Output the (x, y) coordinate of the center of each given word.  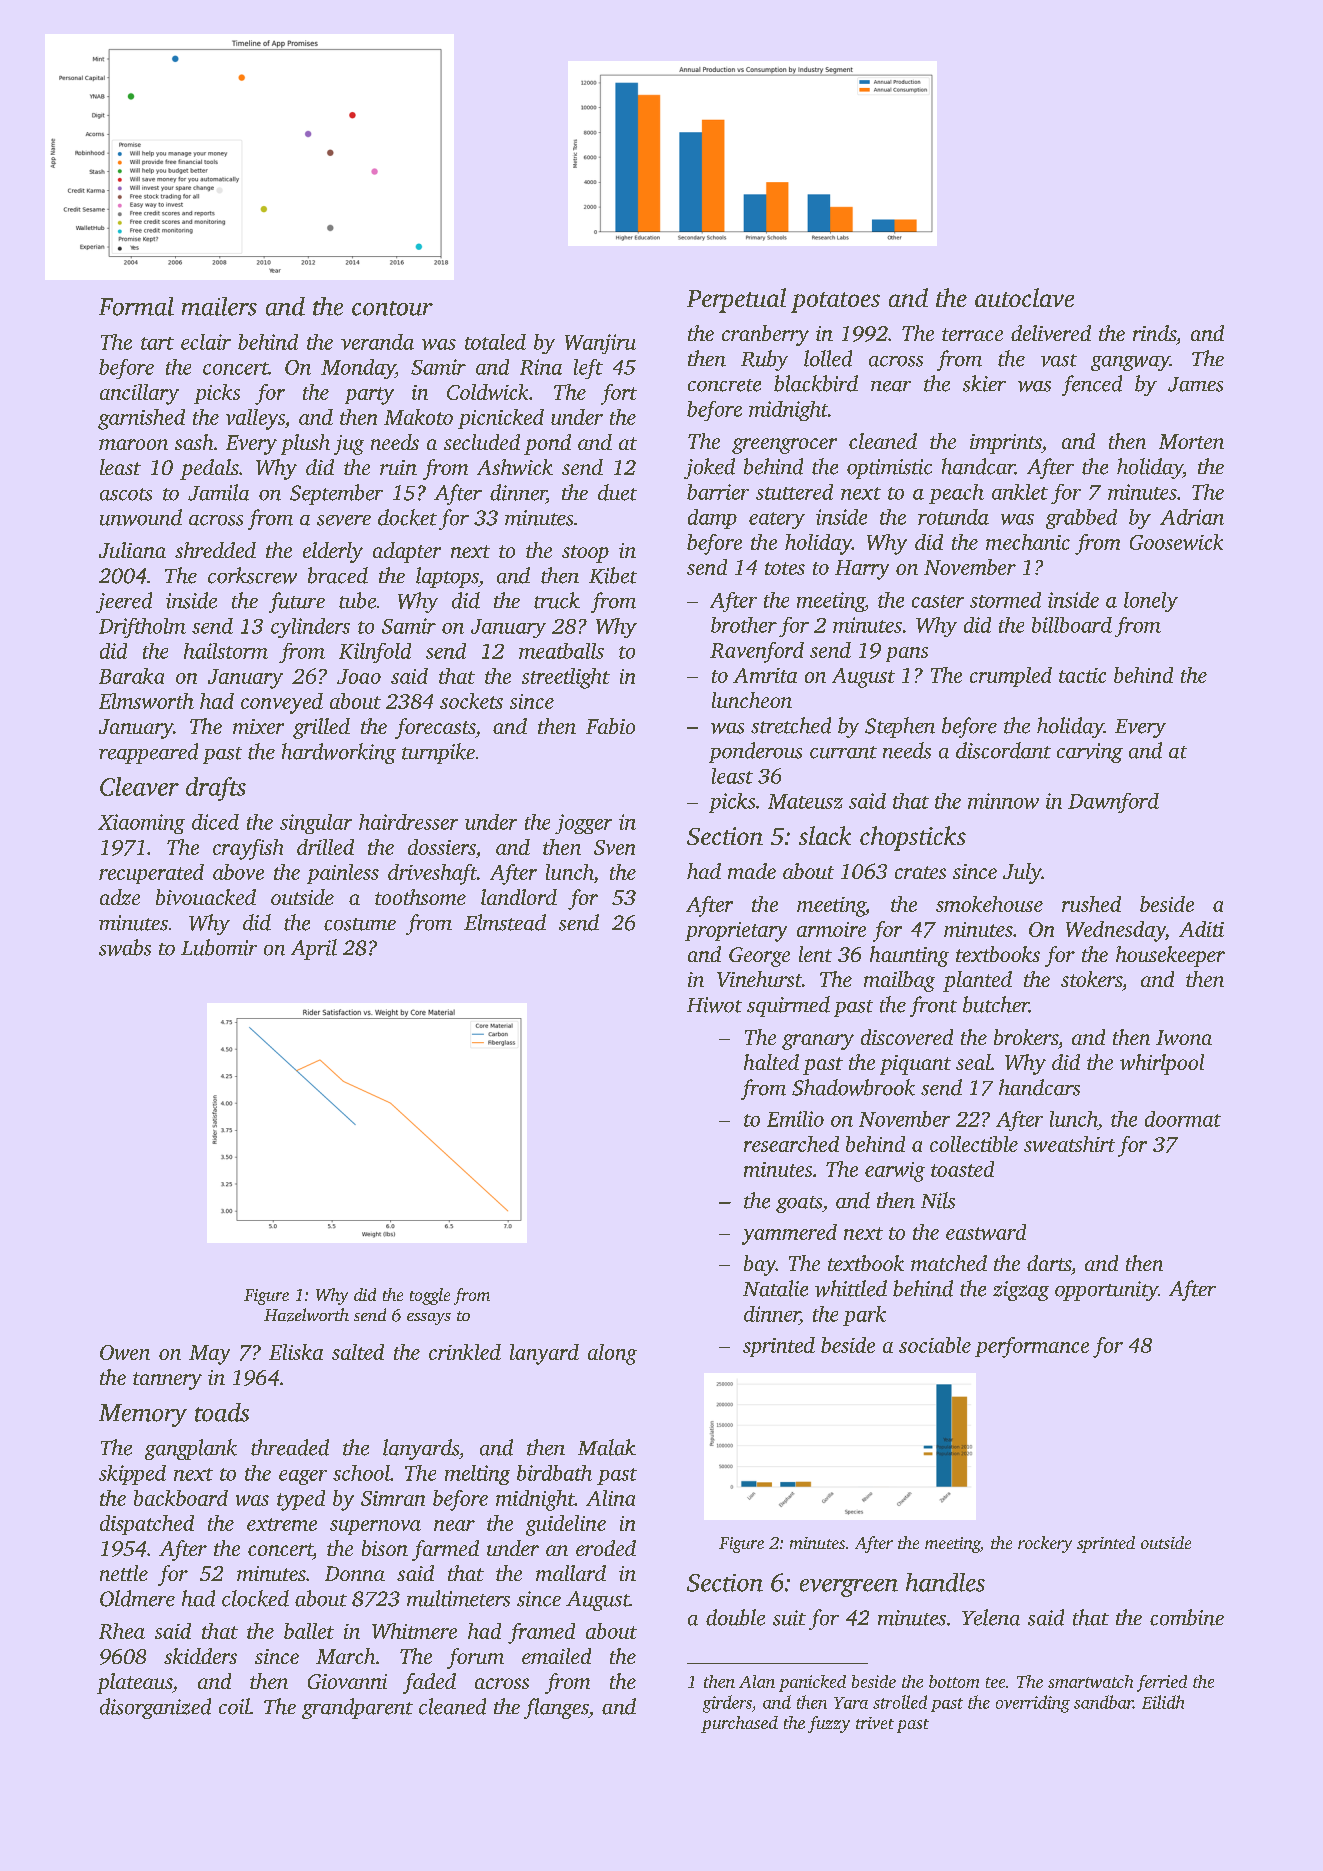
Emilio (795, 1119)
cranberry (765, 335)
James (1195, 384)
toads (222, 1412)
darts (1049, 1263)
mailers (219, 306)
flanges (556, 1708)
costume (360, 924)
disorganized (155, 1708)
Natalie (775, 1288)
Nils (938, 1200)
